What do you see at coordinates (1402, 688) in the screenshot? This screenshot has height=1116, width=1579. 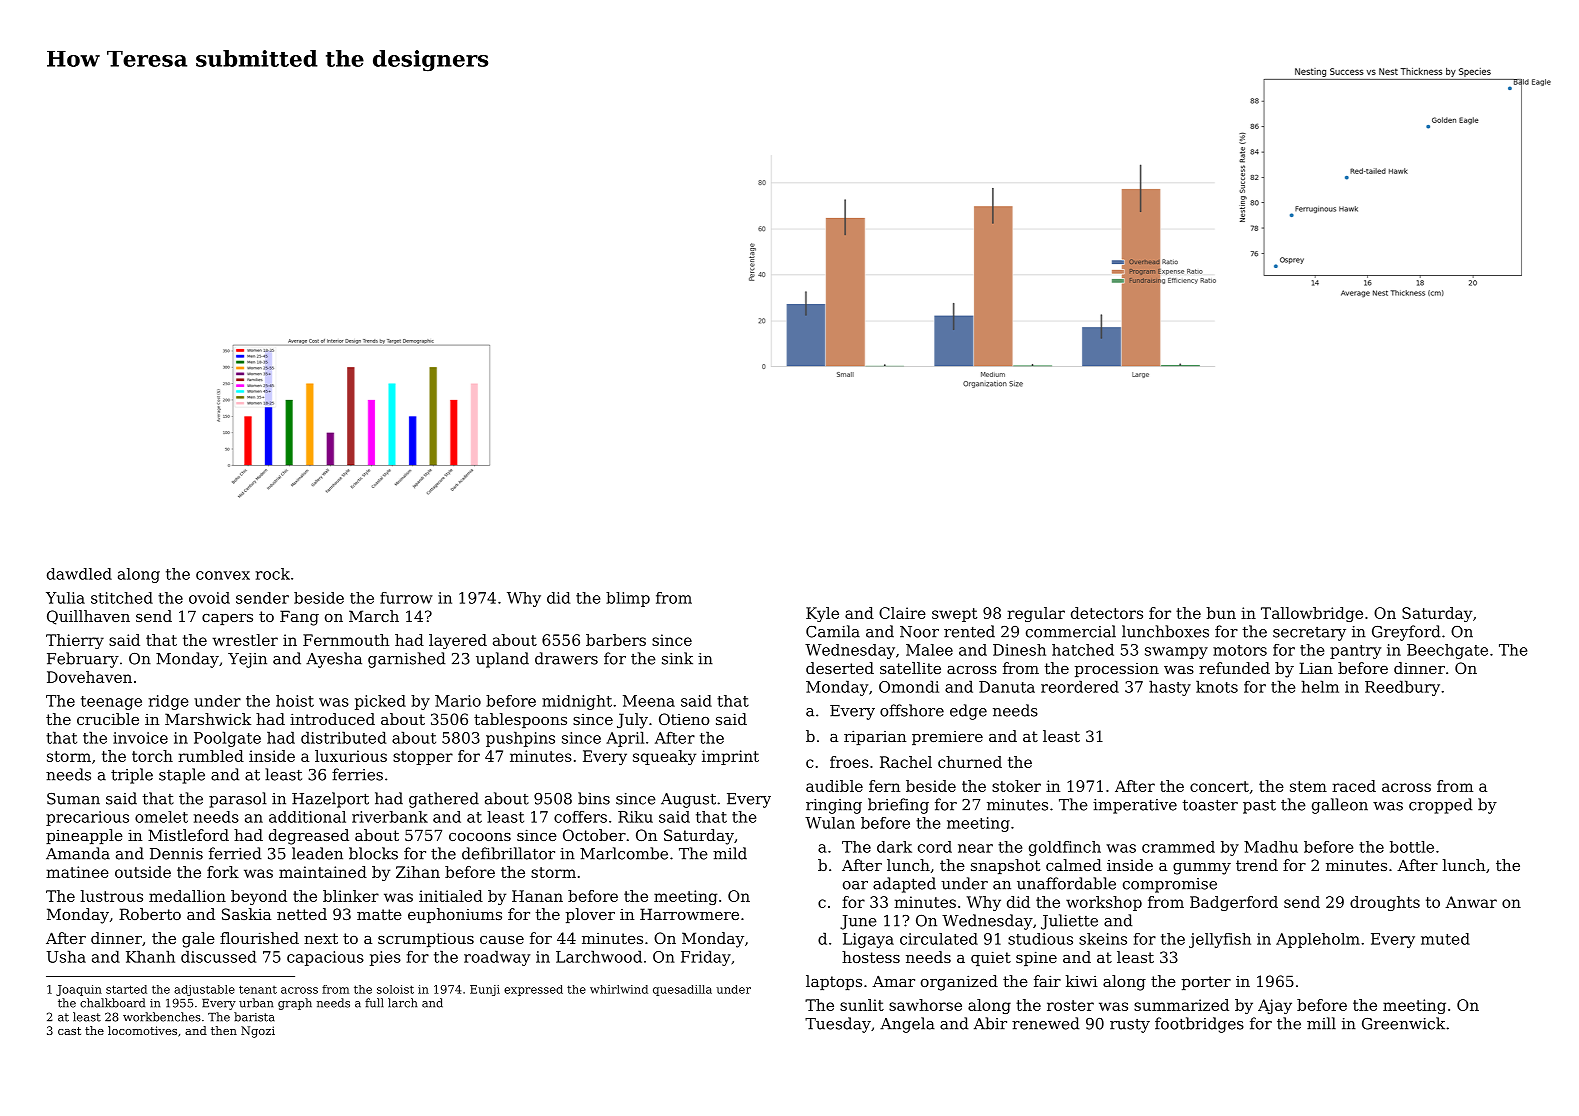 I see `Reedbury` at bounding box center [1402, 688].
